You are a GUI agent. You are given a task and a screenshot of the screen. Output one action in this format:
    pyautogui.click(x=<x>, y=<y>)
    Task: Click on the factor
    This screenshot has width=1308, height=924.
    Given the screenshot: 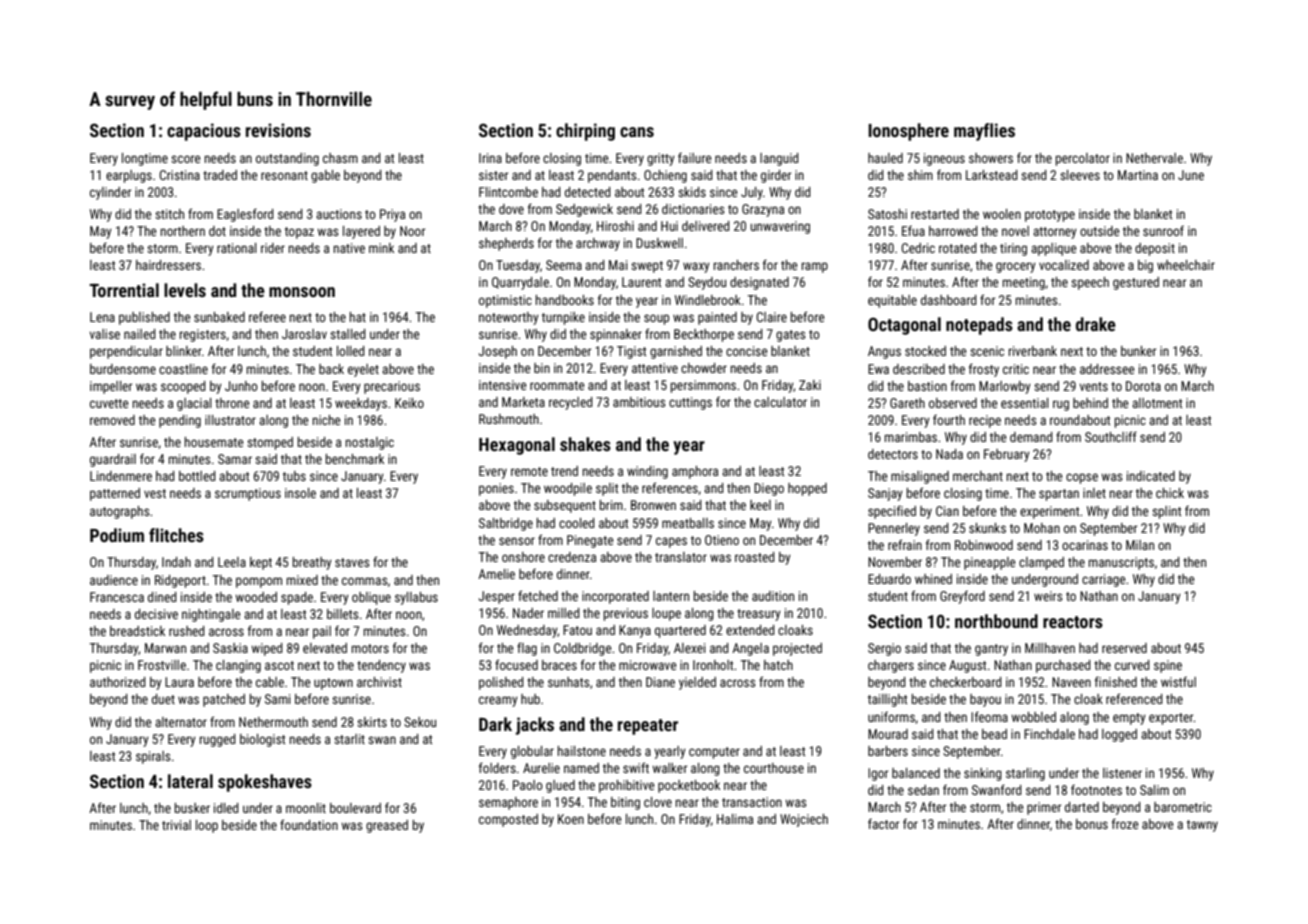 What is the action you would take?
    pyautogui.click(x=883, y=823)
